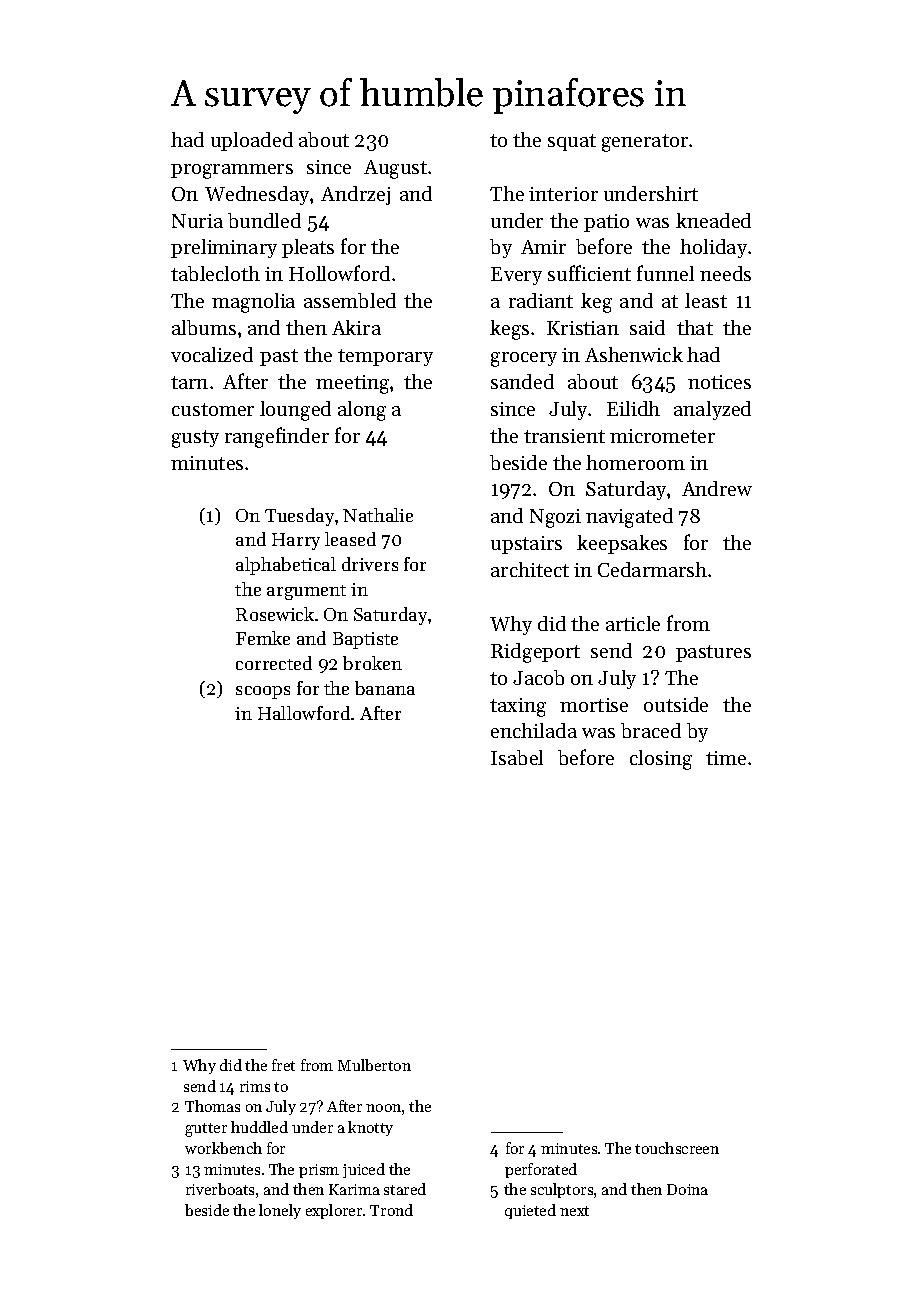 The image size is (924, 1311). I want to click on touchscreen, so click(677, 1148).
